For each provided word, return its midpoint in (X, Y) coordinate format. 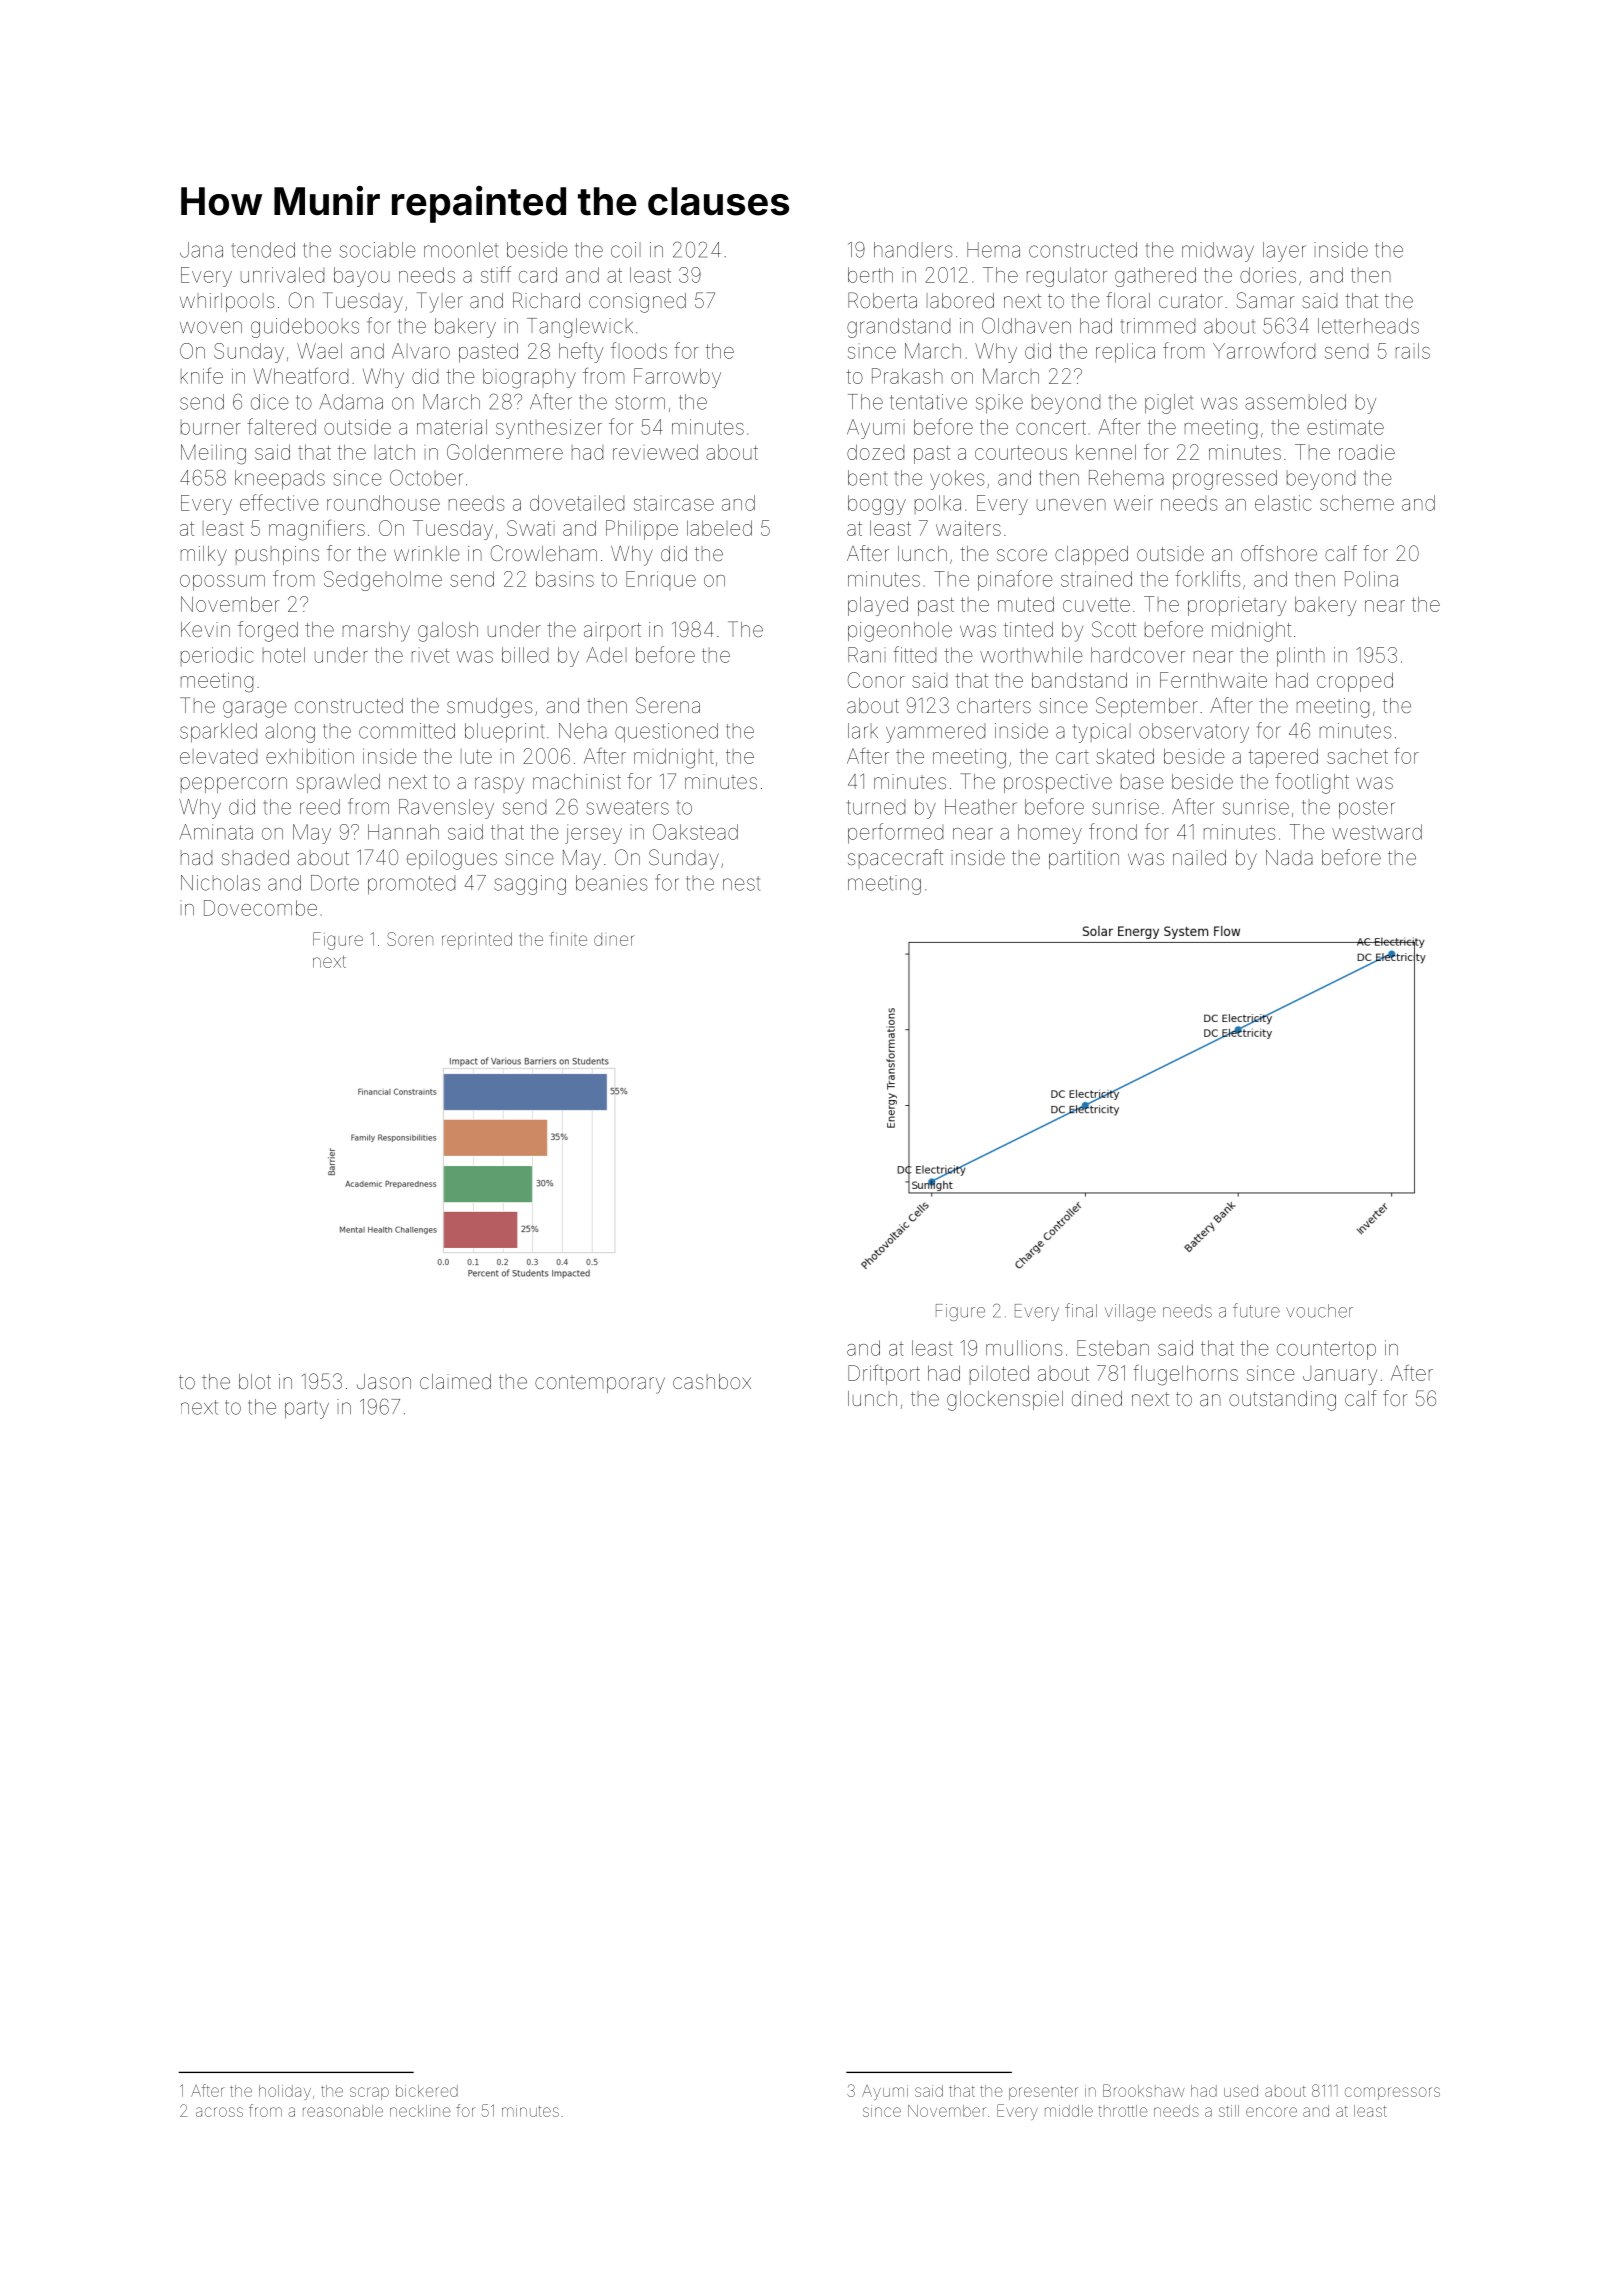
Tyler (440, 302)
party (307, 1409)
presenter (1043, 2093)
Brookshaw (1144, 2090)
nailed (1199, 857)
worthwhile (1031, 655)
